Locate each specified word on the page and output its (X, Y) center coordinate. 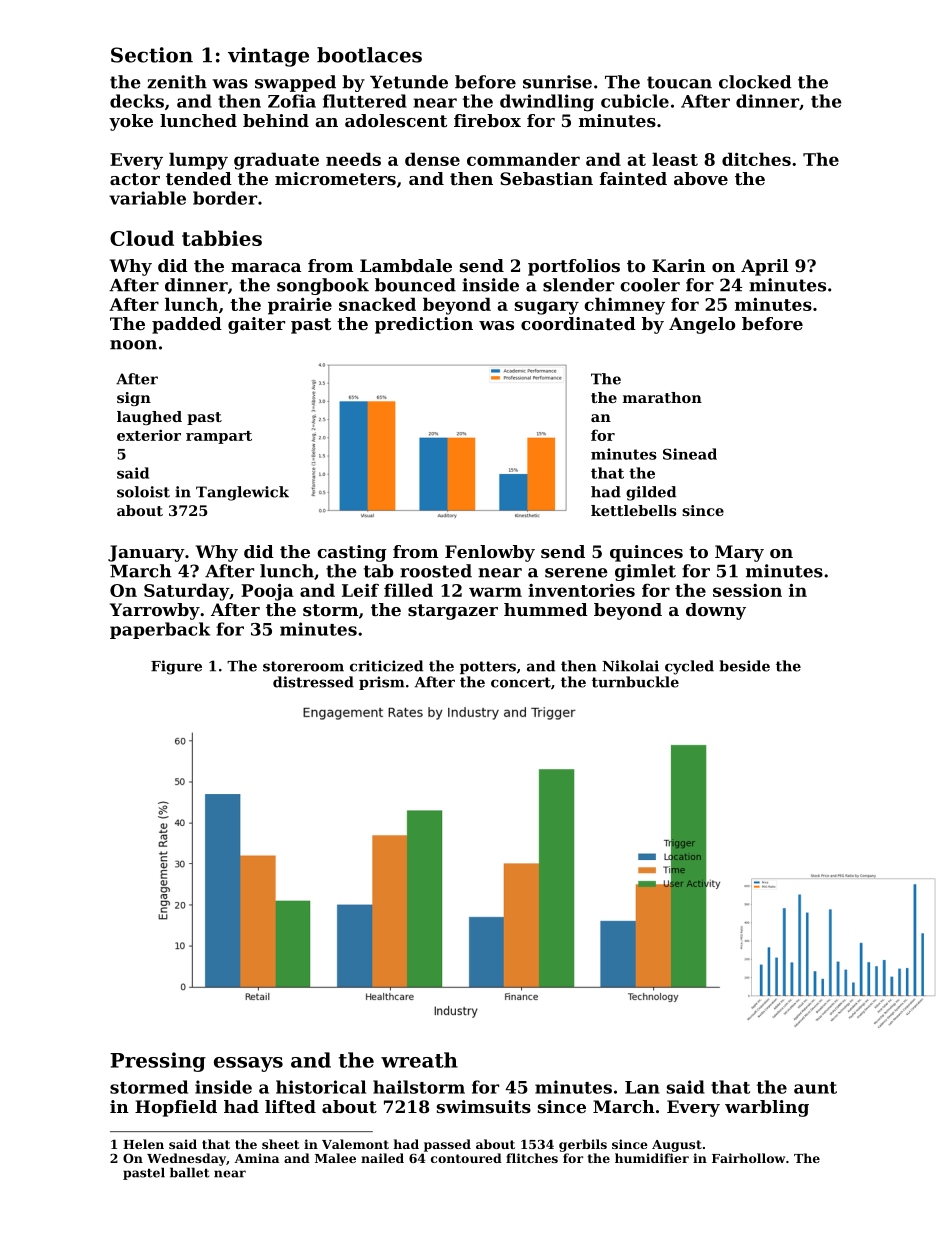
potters (488, 667)
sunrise (557, 82)
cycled (689, 667)
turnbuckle (635, 682)
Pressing (158, 1062)
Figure (176, 667)
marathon (662, 397)
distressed (313, 682)
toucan (679, 82)
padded (187, 325)
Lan (642, 1087)
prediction (424, 325)
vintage (268, 57)
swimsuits (484, 1106)
